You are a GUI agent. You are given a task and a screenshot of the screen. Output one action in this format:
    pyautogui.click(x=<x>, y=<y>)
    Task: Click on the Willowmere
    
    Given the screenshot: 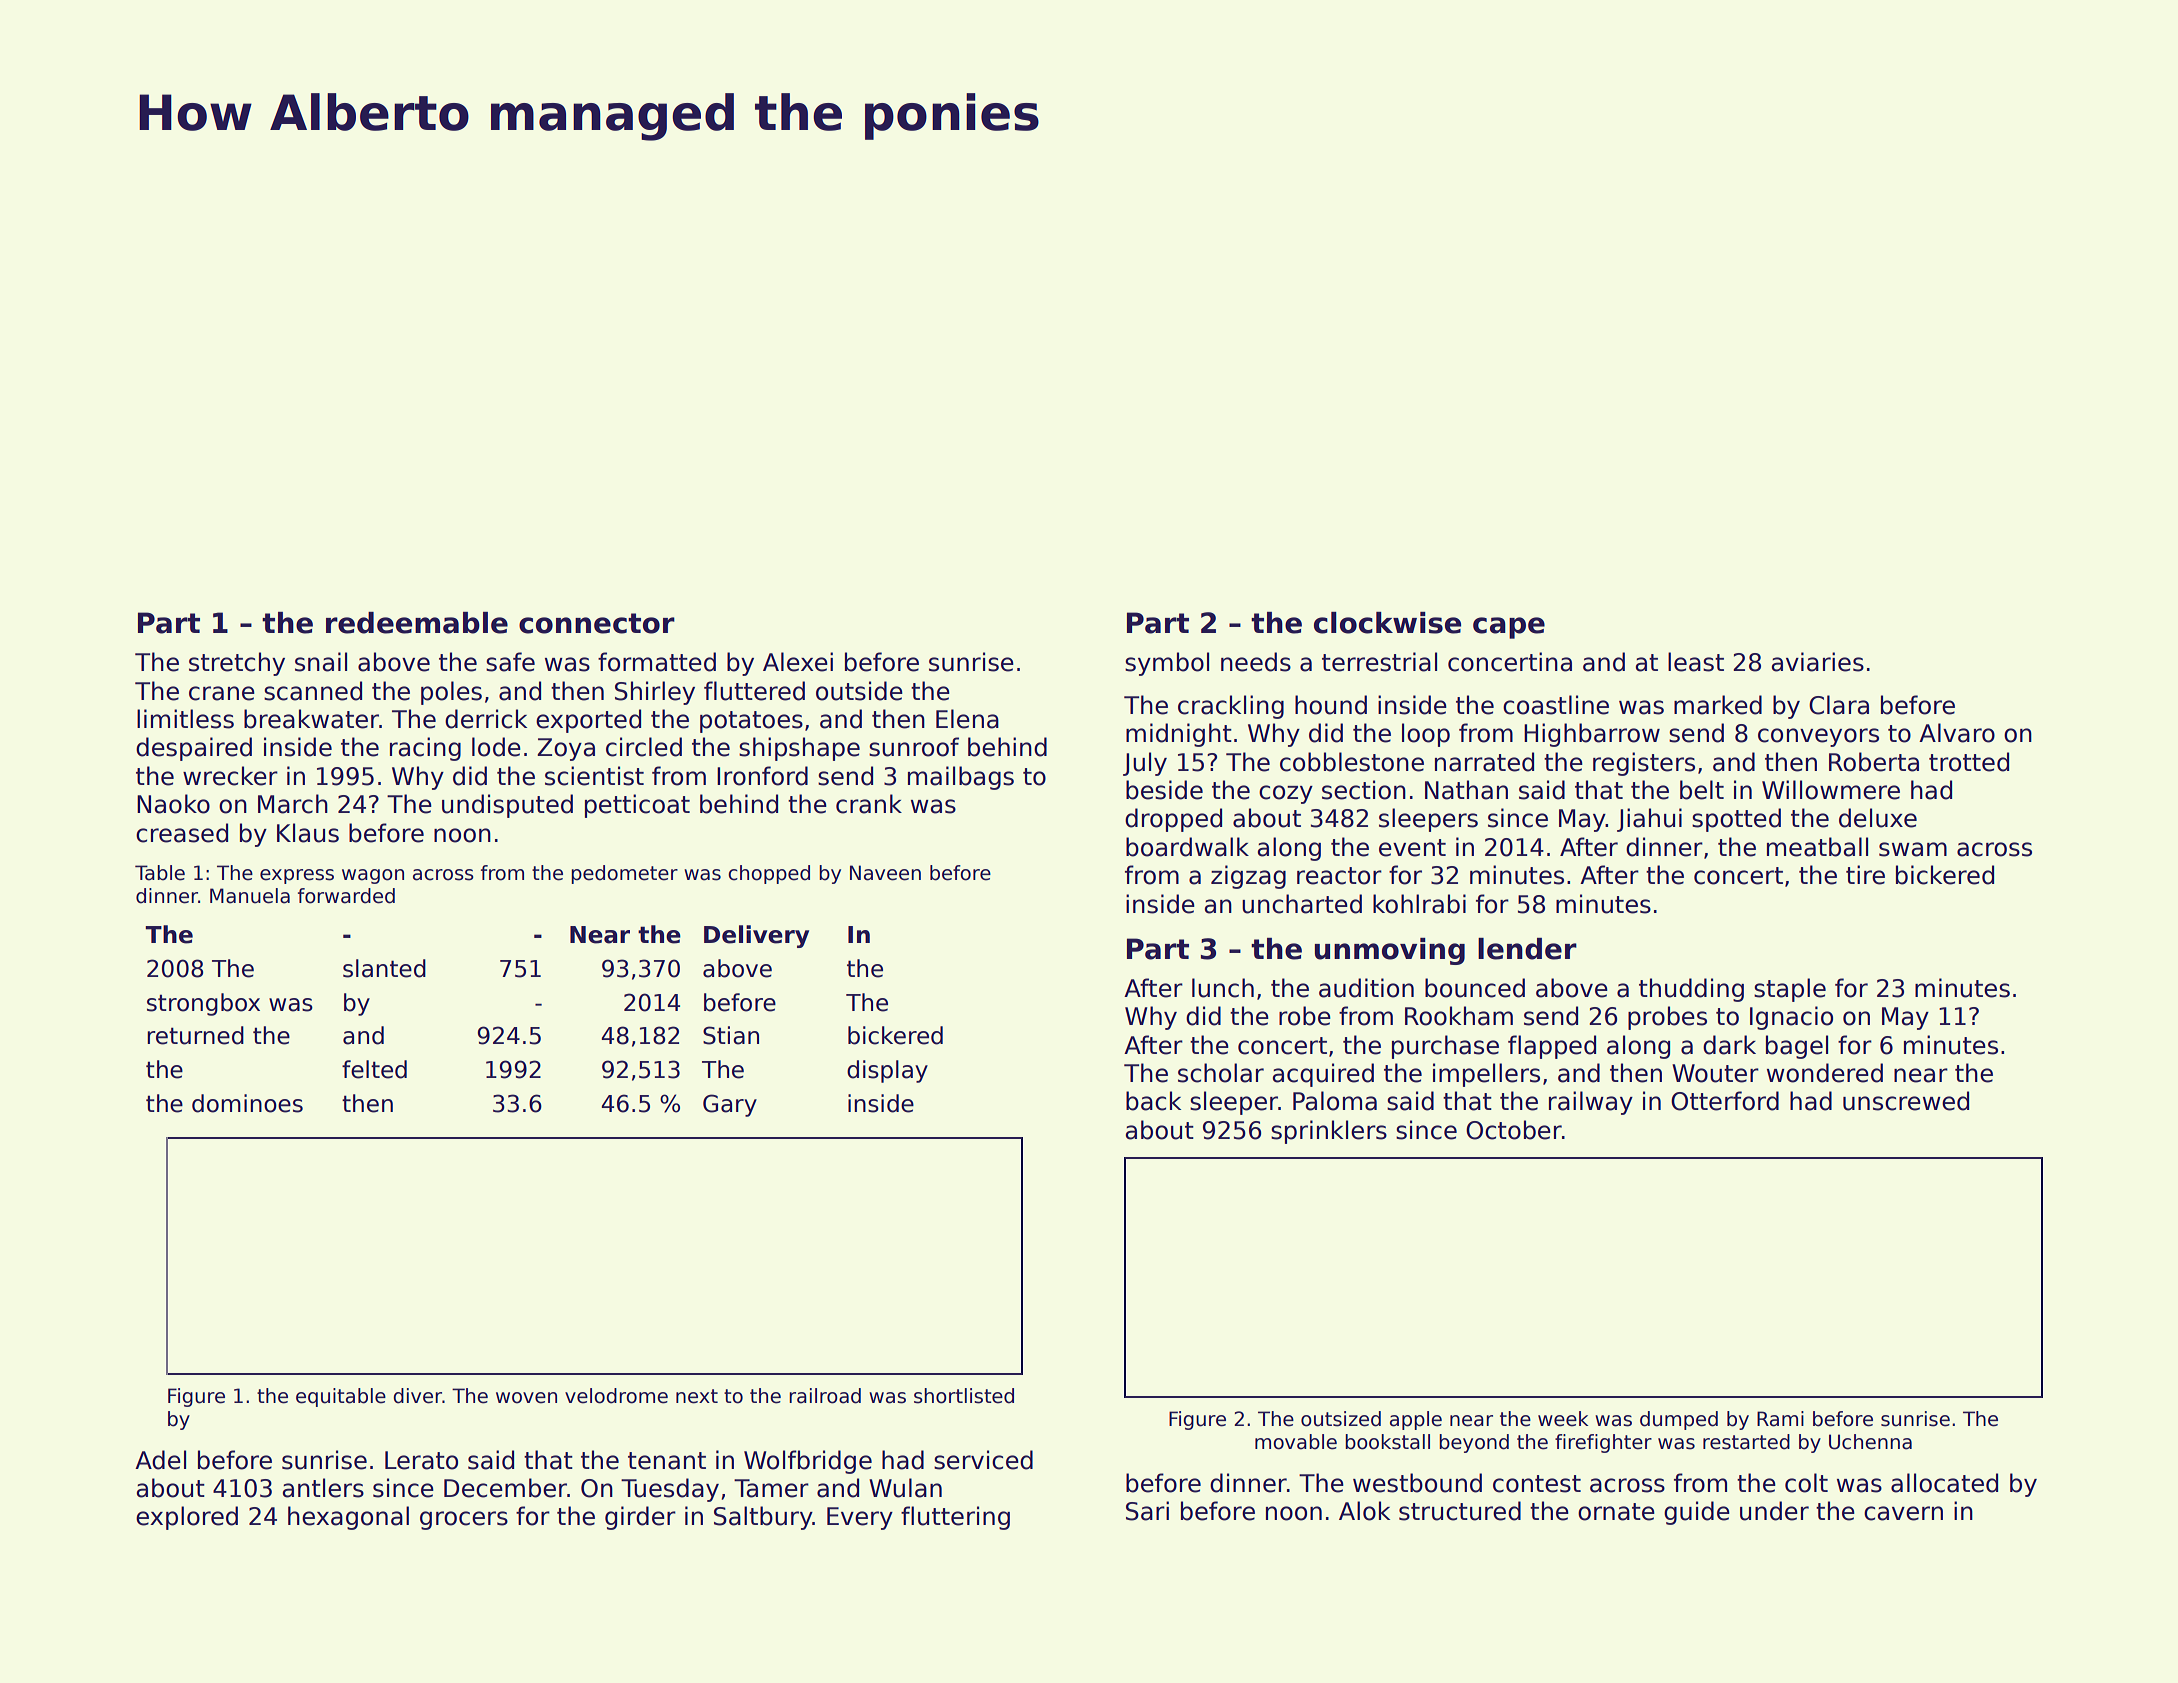 What is the action you would take?
    pyautogui.click(x=1831, y=790)
